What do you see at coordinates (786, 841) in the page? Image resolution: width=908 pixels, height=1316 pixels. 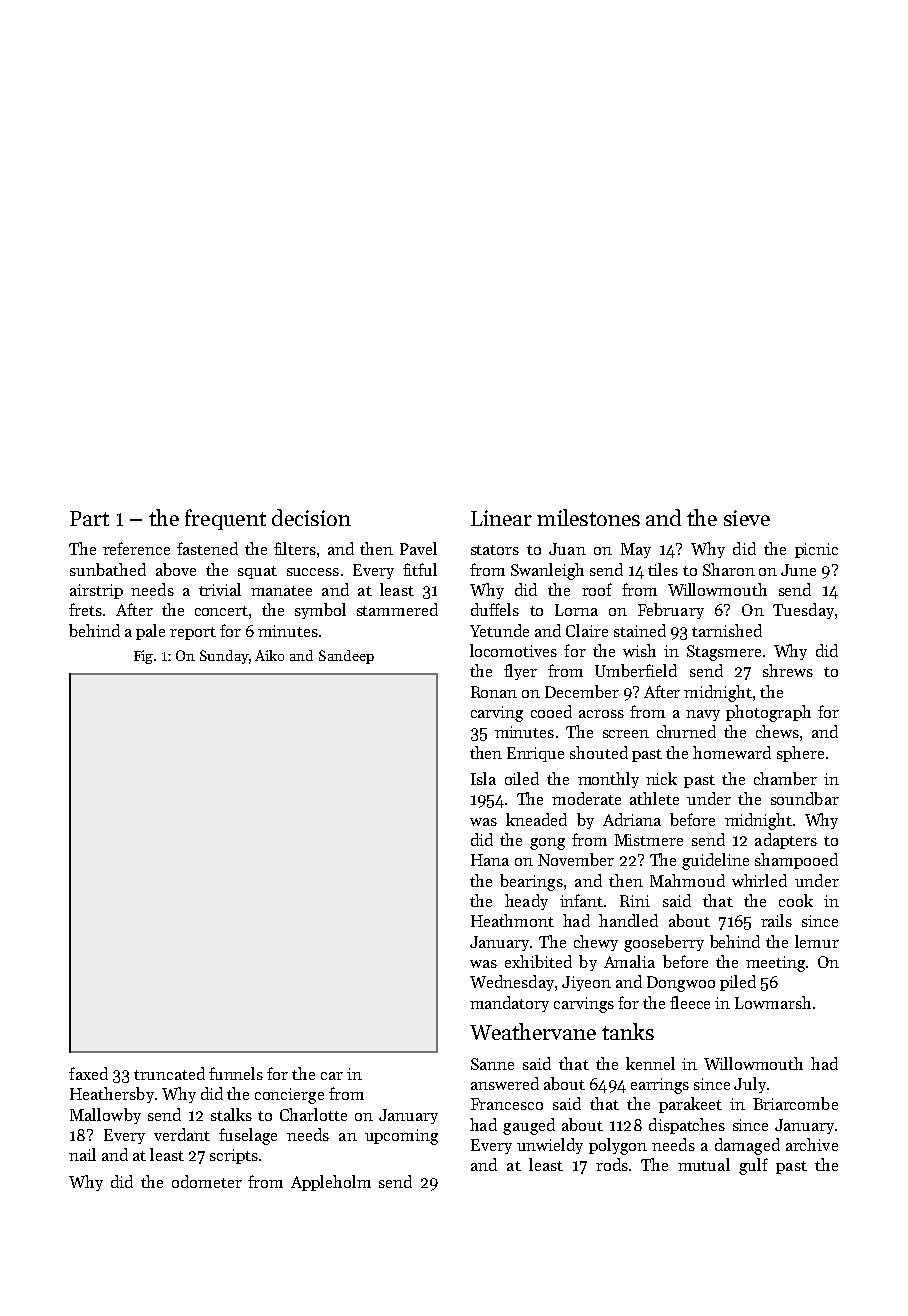 I see `adapters` at bounding box center [786, 841].
